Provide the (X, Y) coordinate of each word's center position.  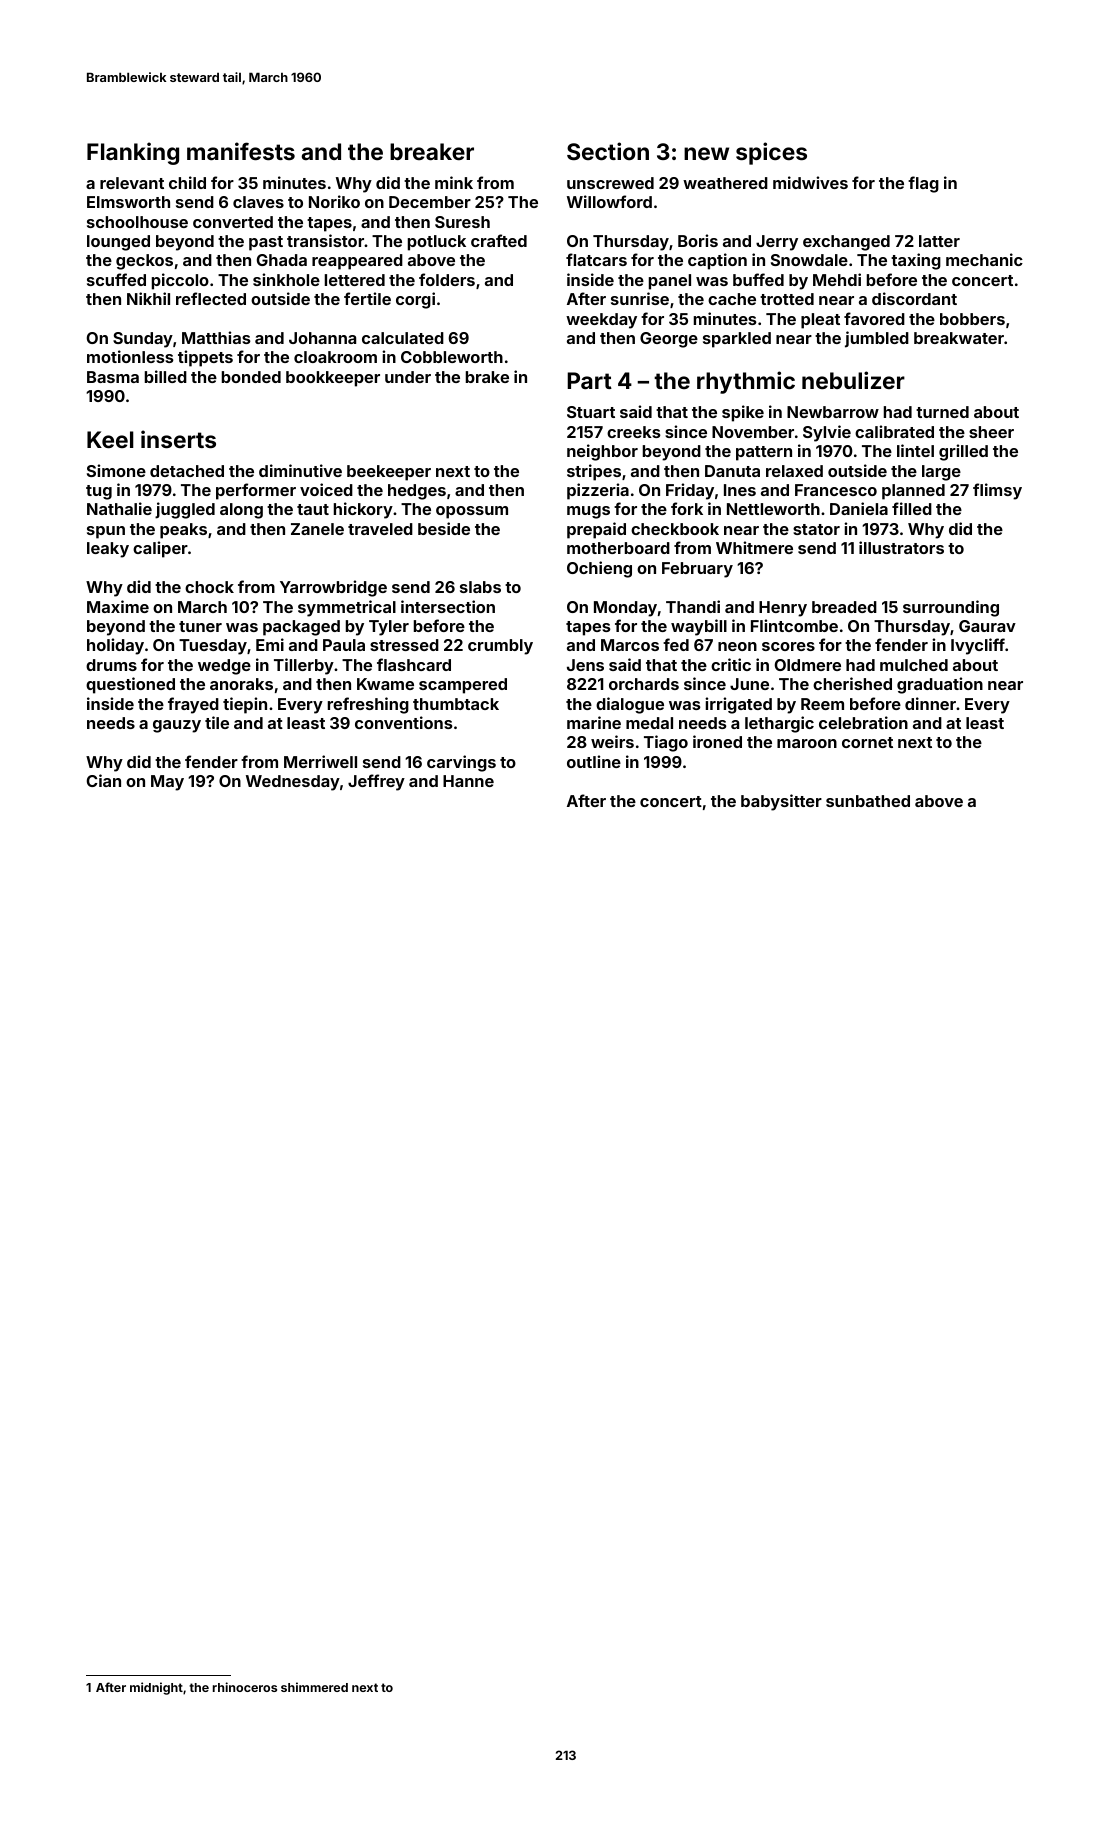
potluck (437, 243)
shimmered (314, 1687)
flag (923, 184)
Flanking (133, 153)
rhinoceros (245, 1687)
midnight (156, 1688)
